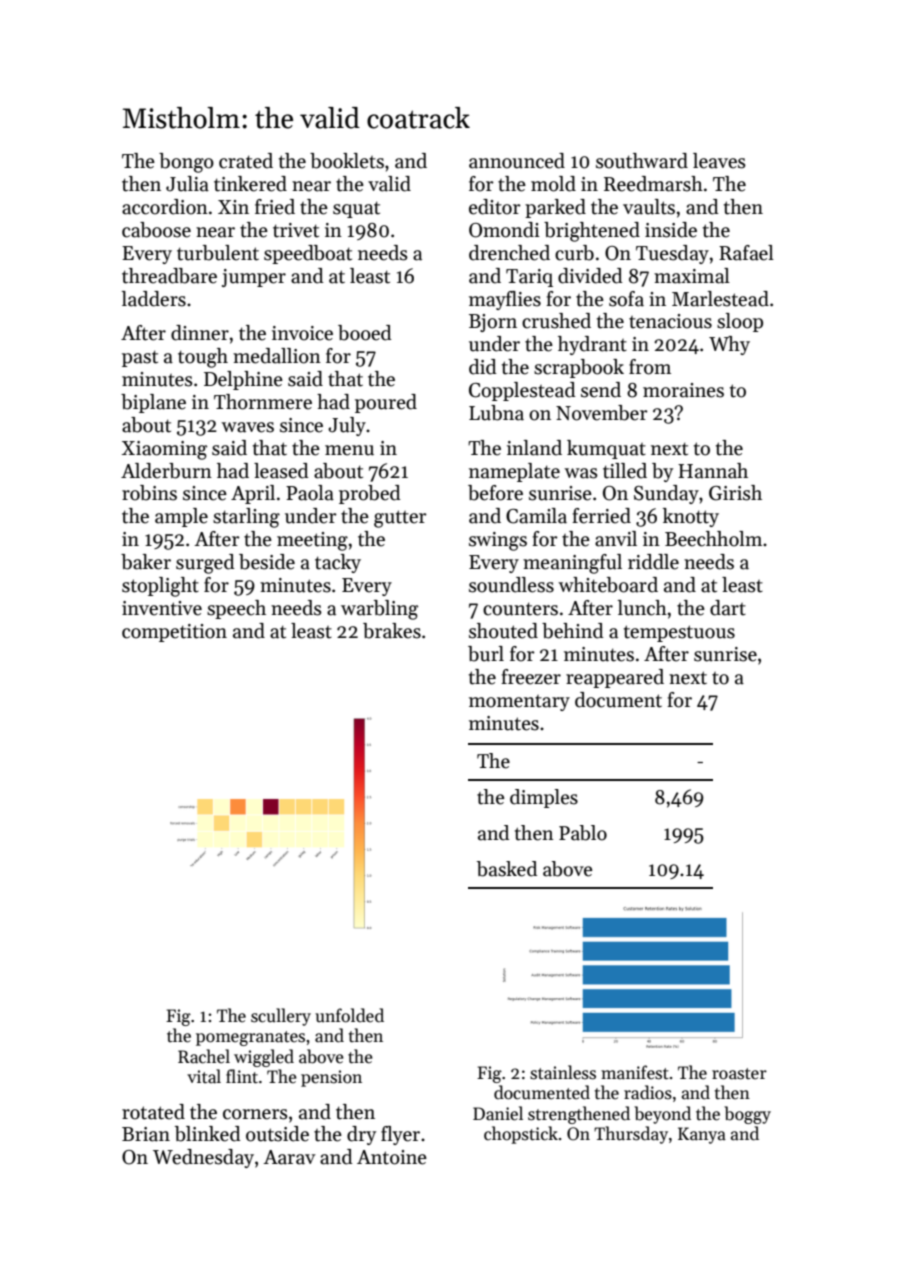  What do you see at coordinates (174, 633) in the document?
I see `competition` at bounding box center [174, 633].
